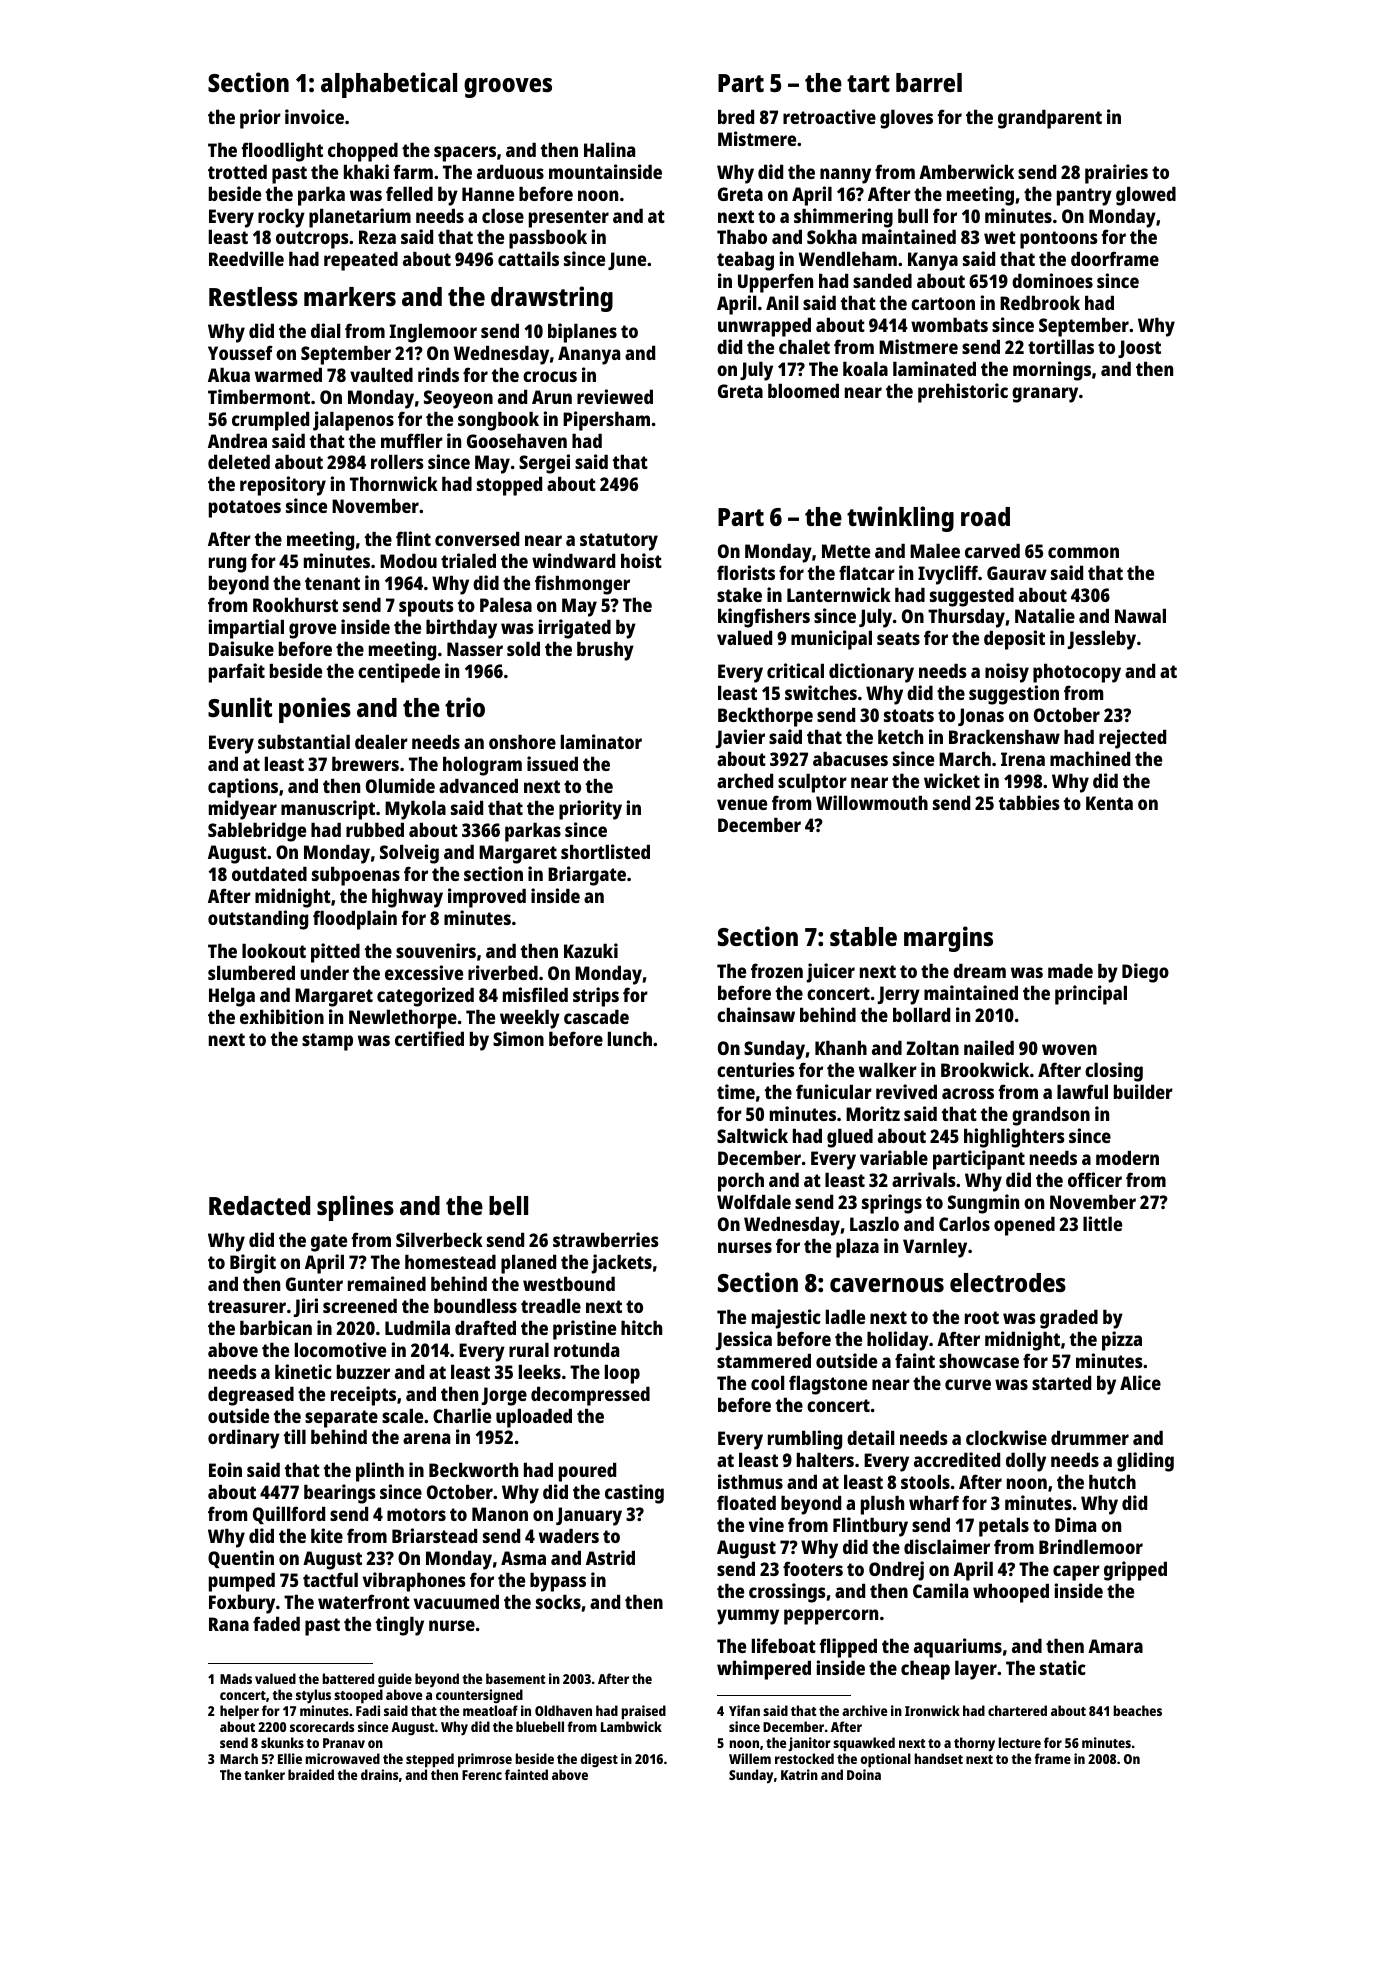  I want to click on mornings, so click(1052, 371).
